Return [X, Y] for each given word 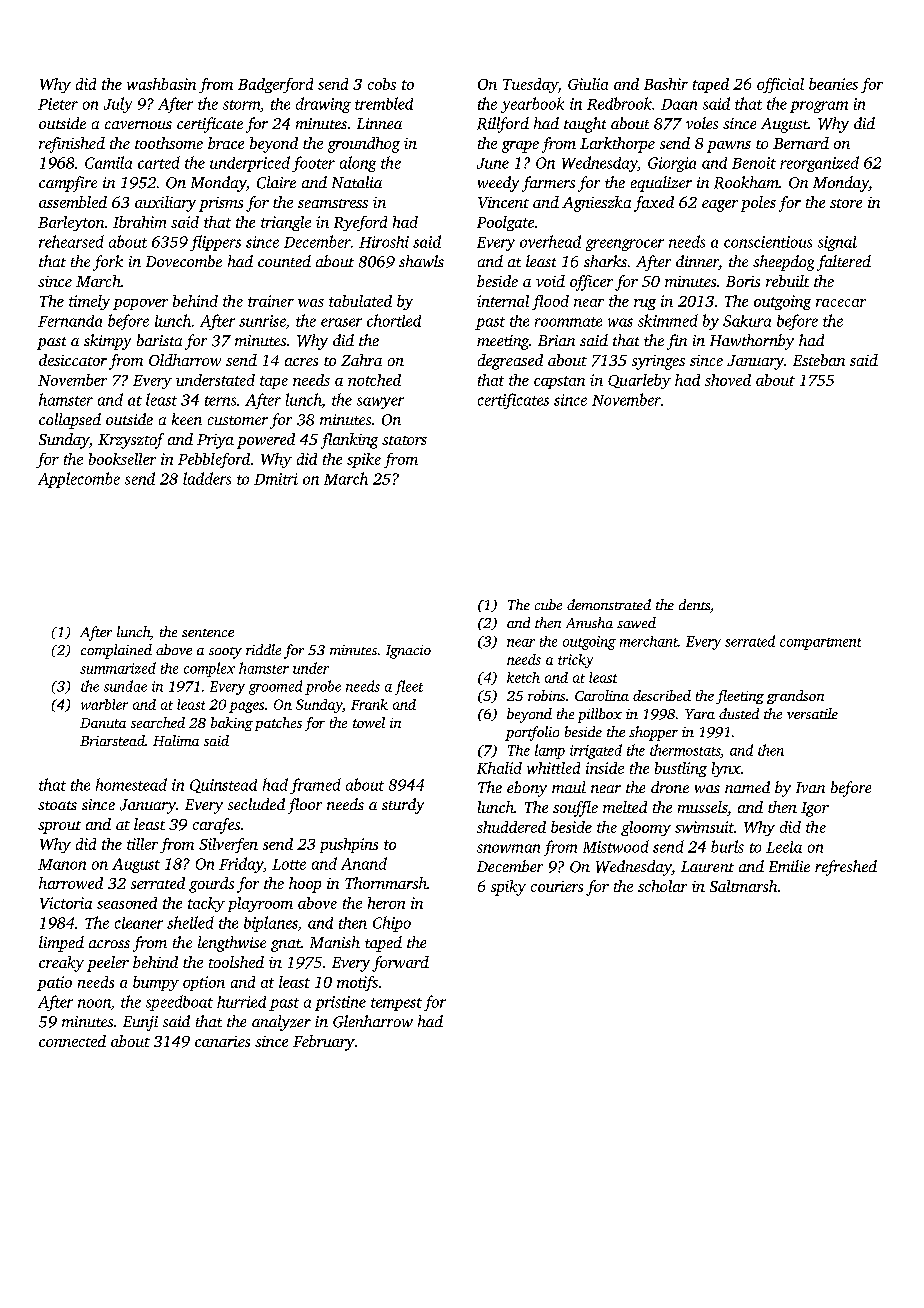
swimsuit [704, 827]
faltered [844, 263]
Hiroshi [384, 242]
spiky [508, 888]
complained [116, 651]
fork [108, 263]
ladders [207, 478]
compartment [820, 644]
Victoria [66, 903]
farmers [548, 184]
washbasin [161, 84]
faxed [654, 204]
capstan [559, 382]
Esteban [819, 360]
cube [548, 604]
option [204, 983]
